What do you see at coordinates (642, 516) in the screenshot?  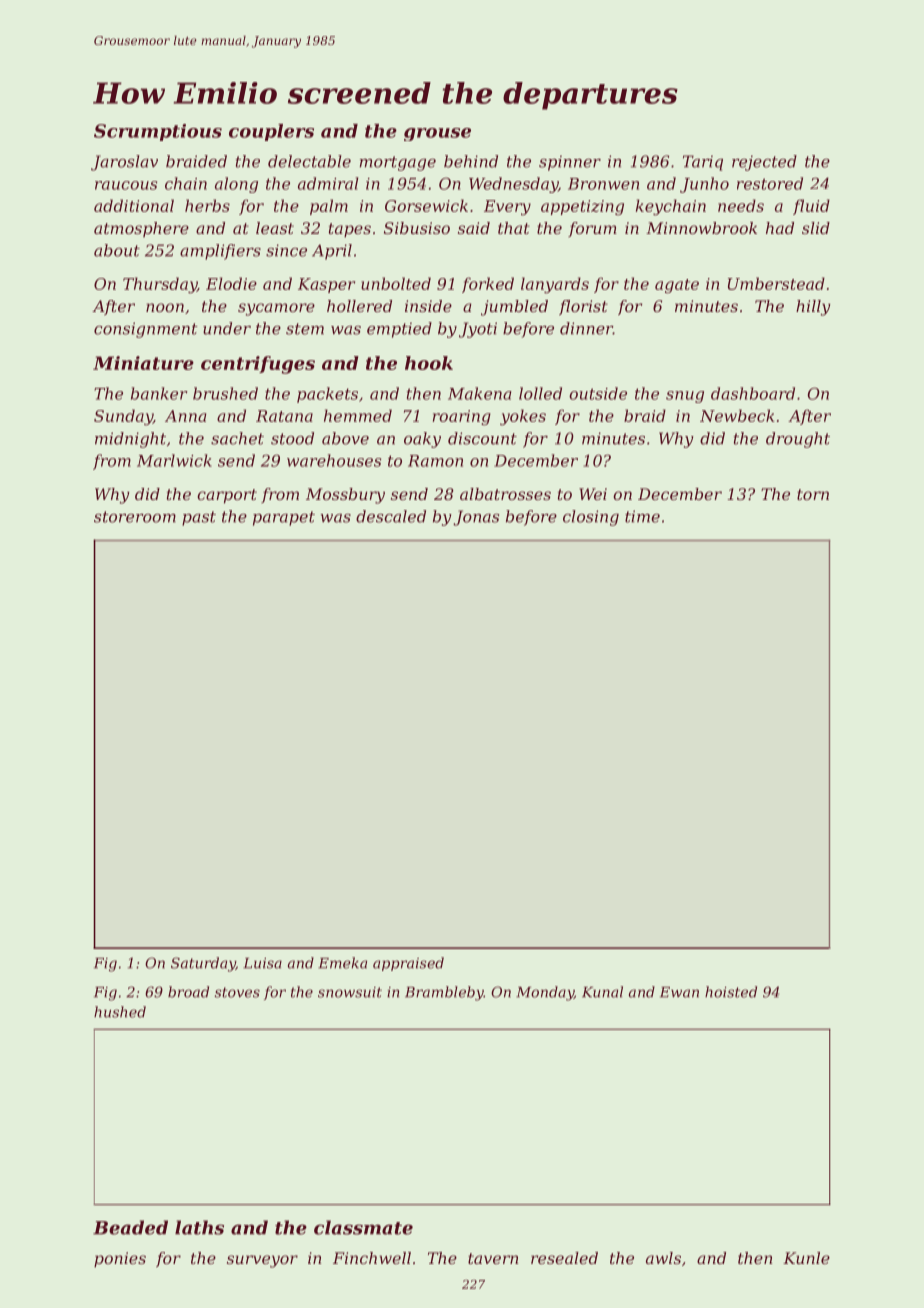 I see `time` at bounding box center [642, 516].
